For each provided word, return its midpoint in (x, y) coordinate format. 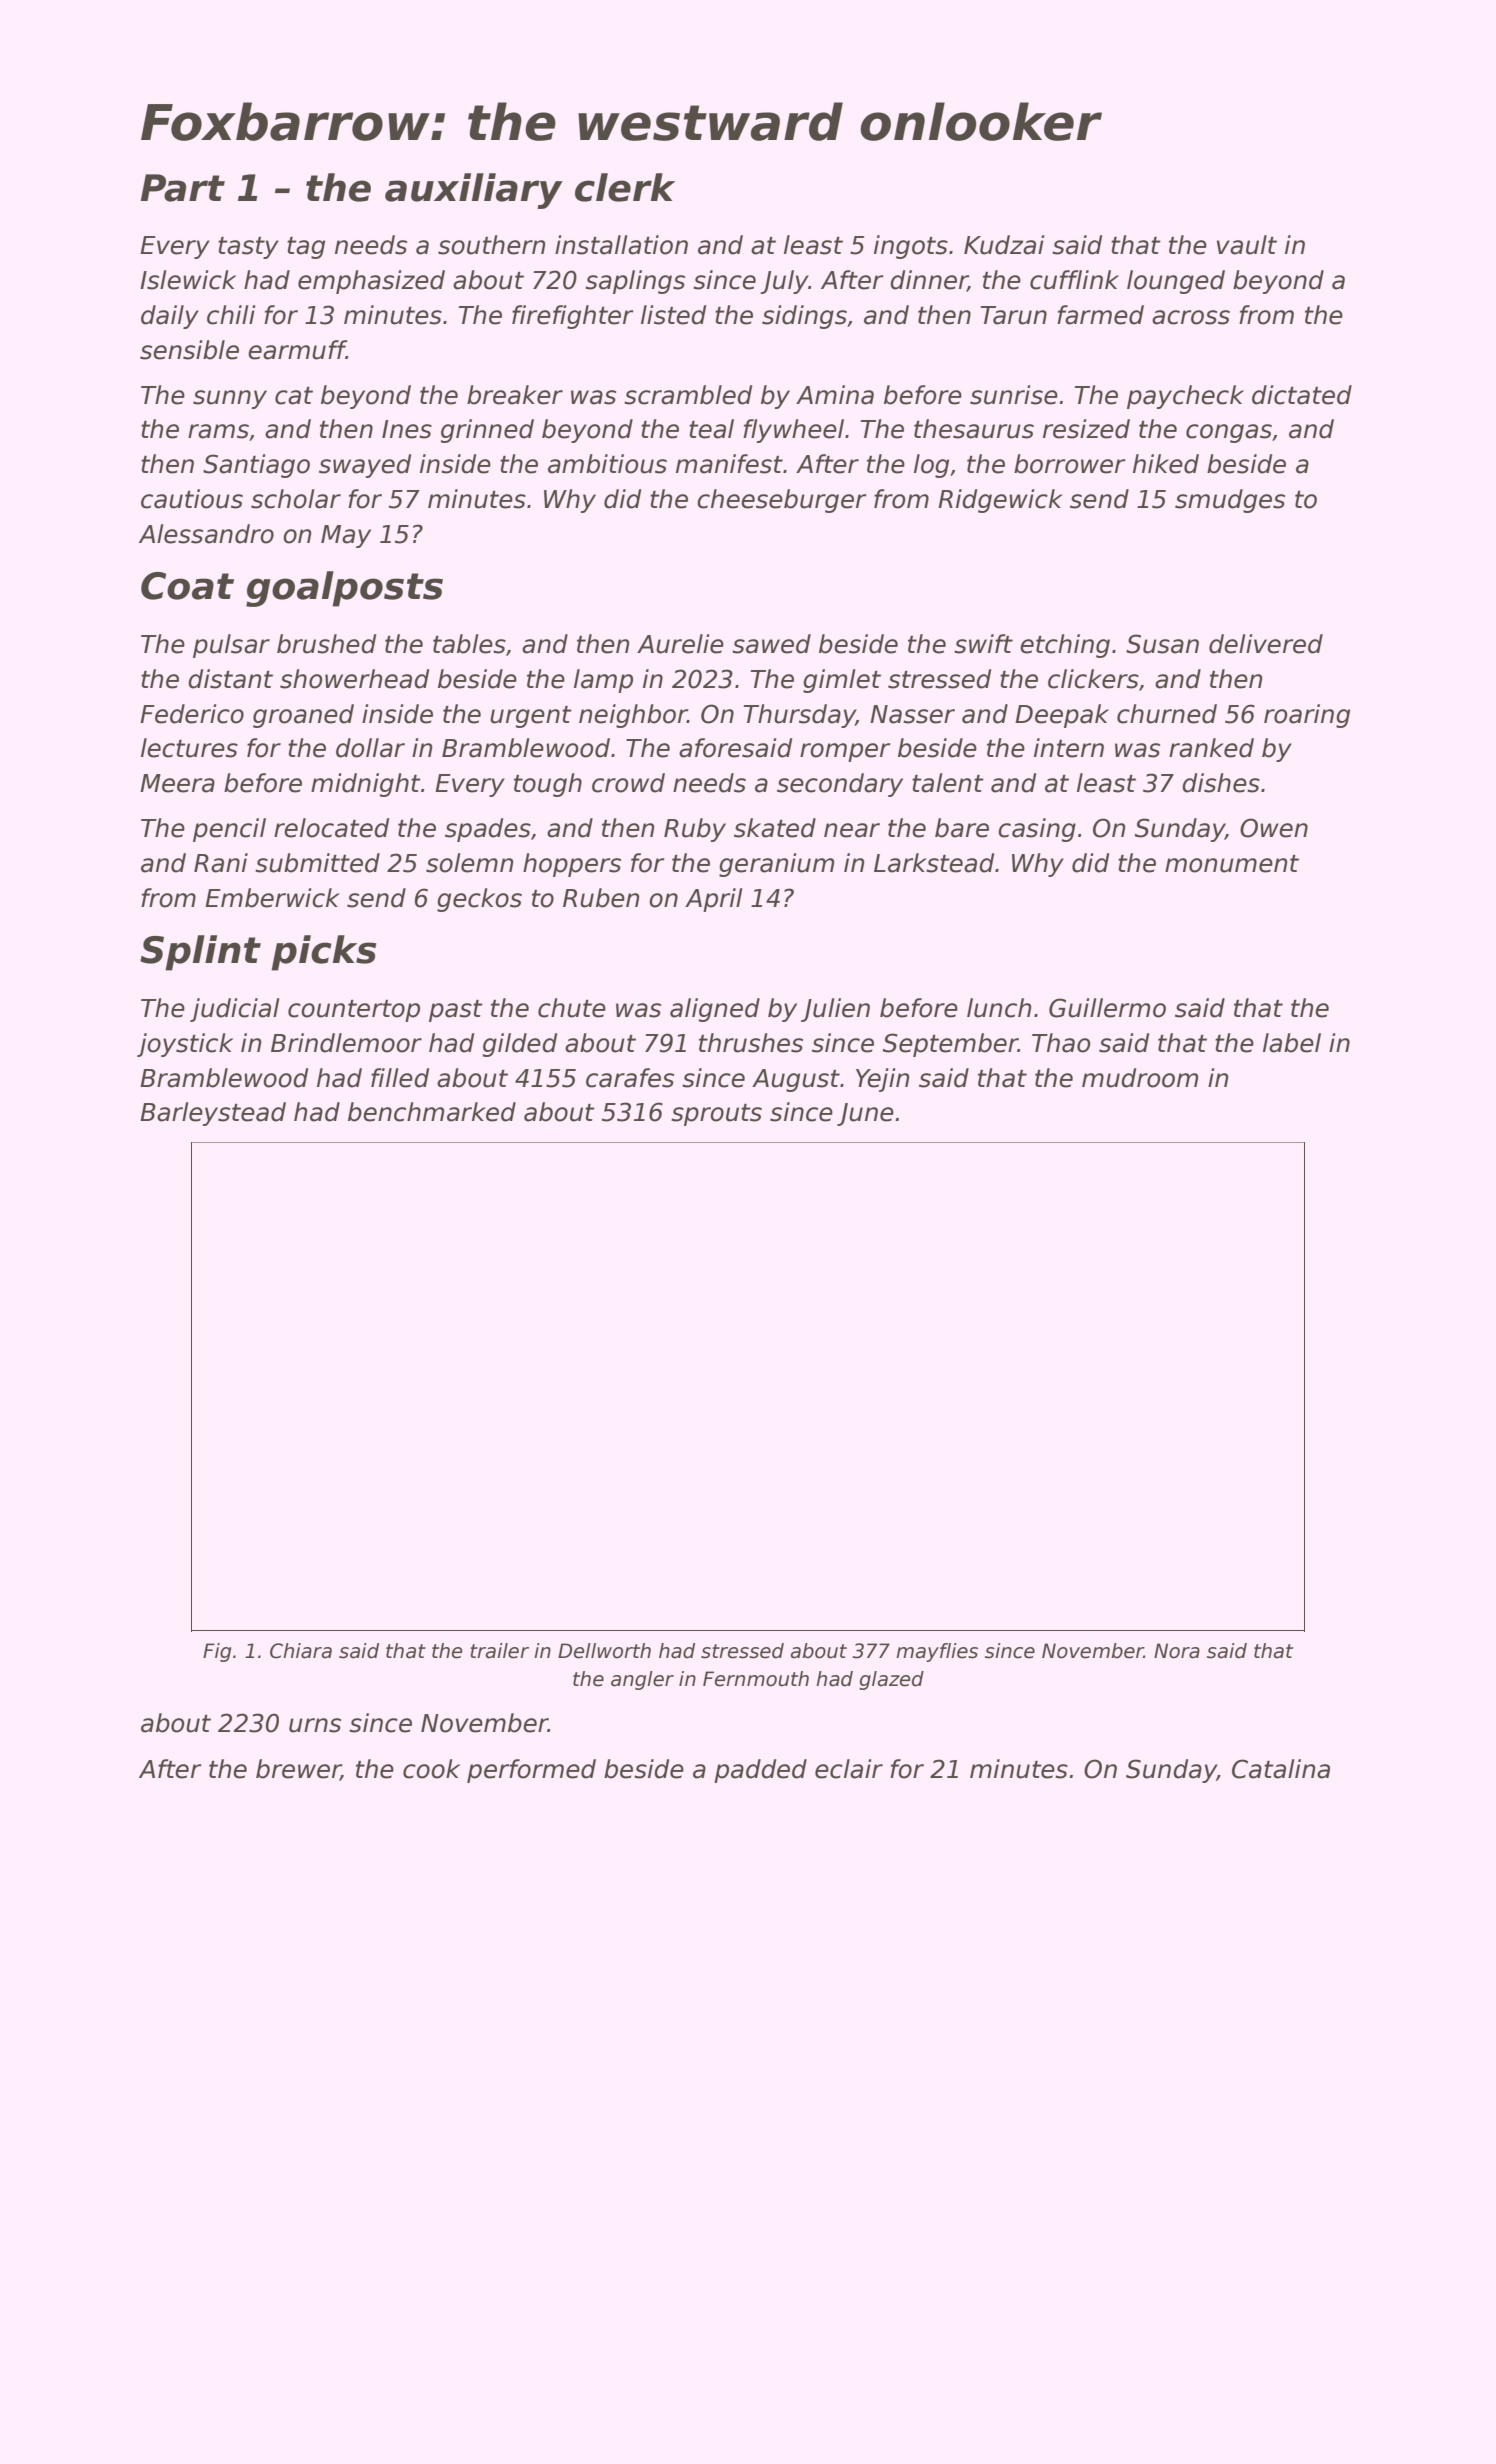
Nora (1177, 1651)
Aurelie (680, 644)
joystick (185, 1045)
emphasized (371, 282)
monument (1232, 864)
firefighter (572, 317)
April (713, 900)
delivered (1266, 644)
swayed (365, 466)
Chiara (301, 1651)
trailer (499, 1651)
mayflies (937, 1652)
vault (1247, 245)
